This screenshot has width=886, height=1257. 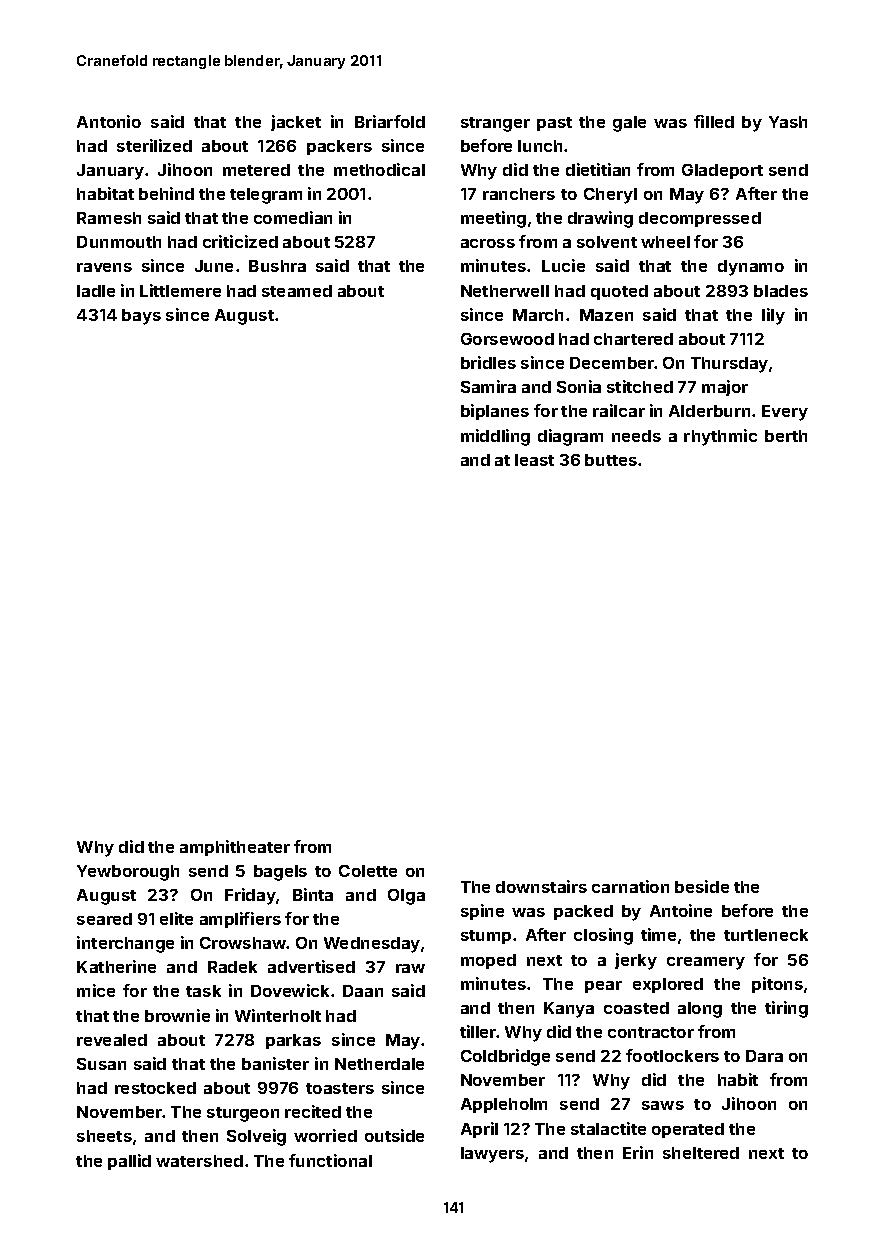 What do you see at coordinates (109, 121) in the screenshot?
I see `Antonio` at bounding box center [109, 121].
